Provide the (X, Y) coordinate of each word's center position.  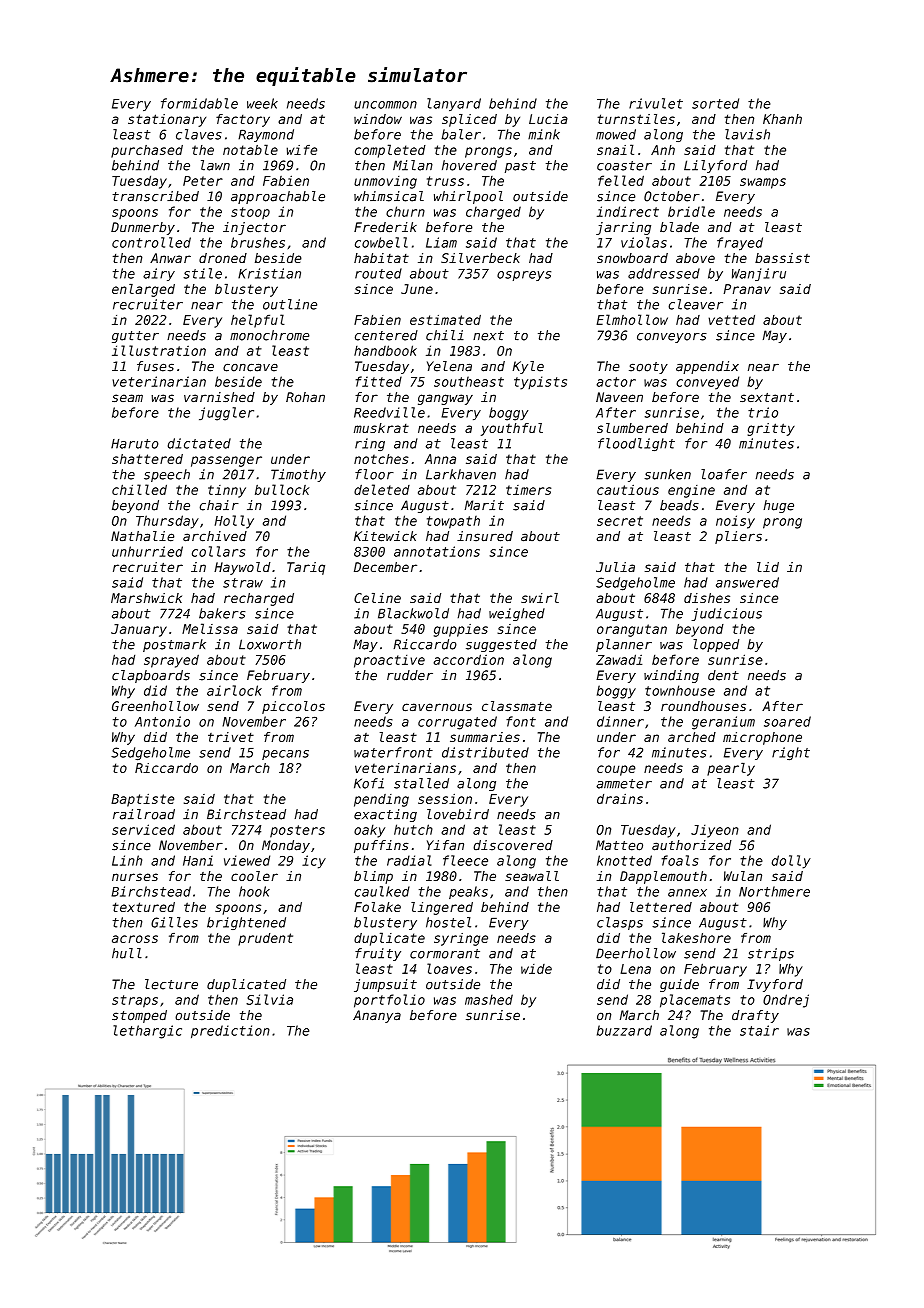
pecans (285, 755)
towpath (453, 522)
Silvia (269, 999)
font (521, 721)
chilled (139, 489)
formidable (199, 103)
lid (768, 567)
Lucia (548, 119)
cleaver (695, 304)
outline (290, 304)
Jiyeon (715, 831)
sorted (715, 103)
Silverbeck (480, 258)
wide (536, 969)
